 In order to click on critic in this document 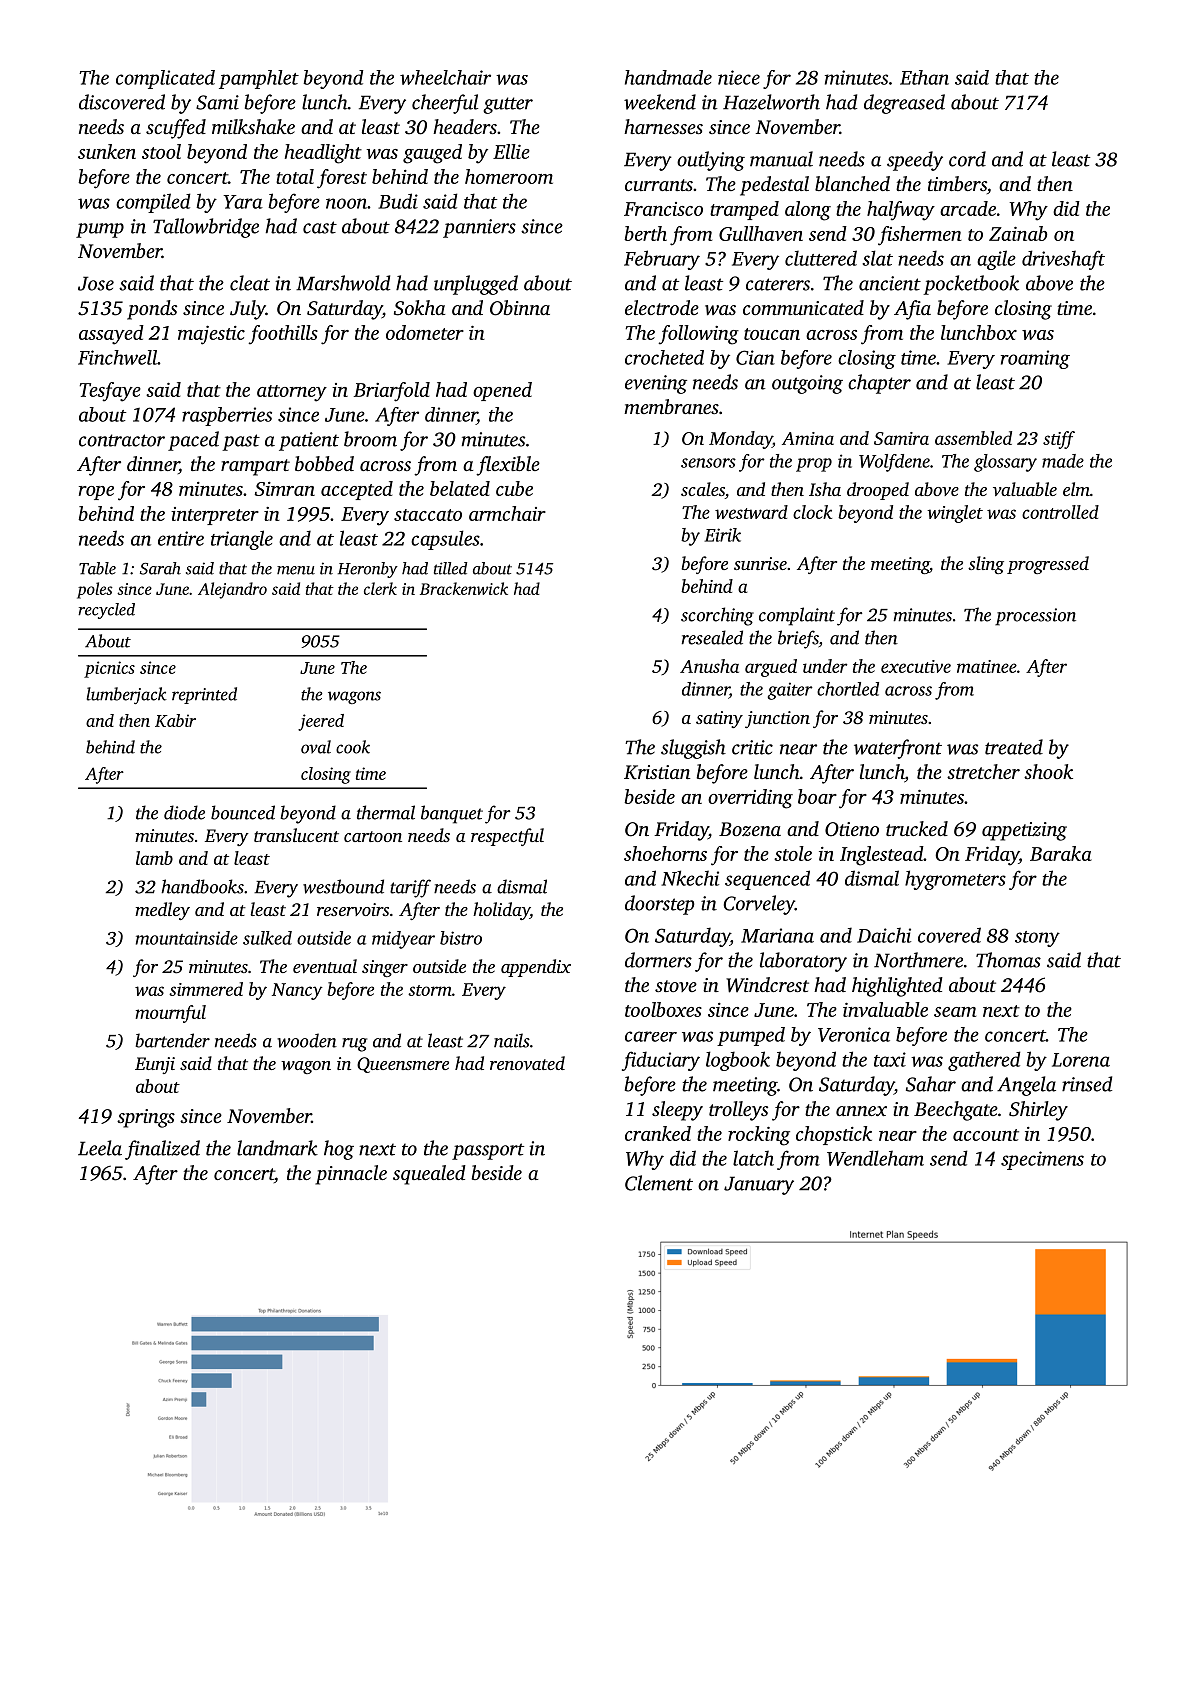, I will do `click(752, 747)`.
